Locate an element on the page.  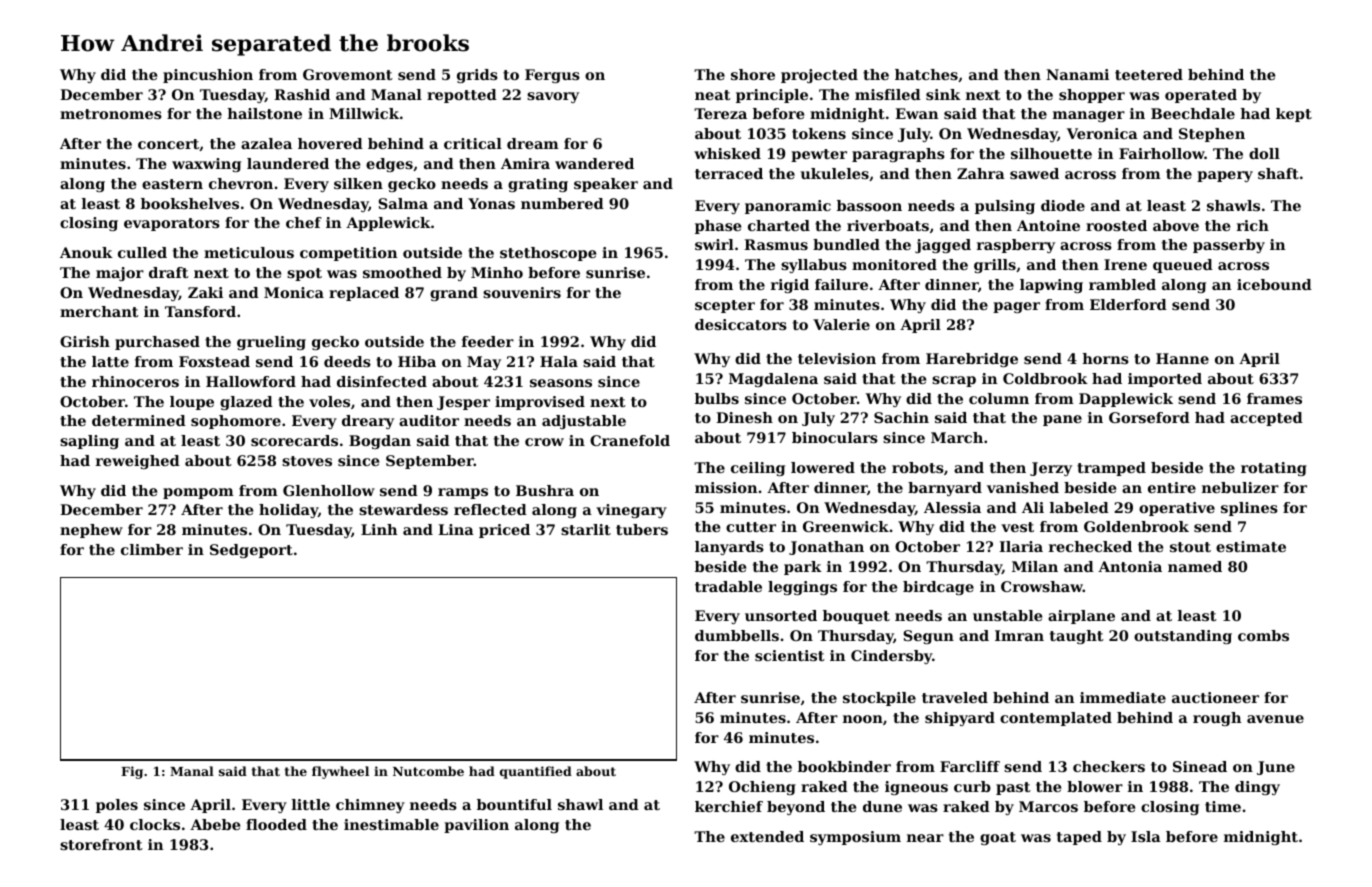
metronomes is located at coordinates (111, 114).
